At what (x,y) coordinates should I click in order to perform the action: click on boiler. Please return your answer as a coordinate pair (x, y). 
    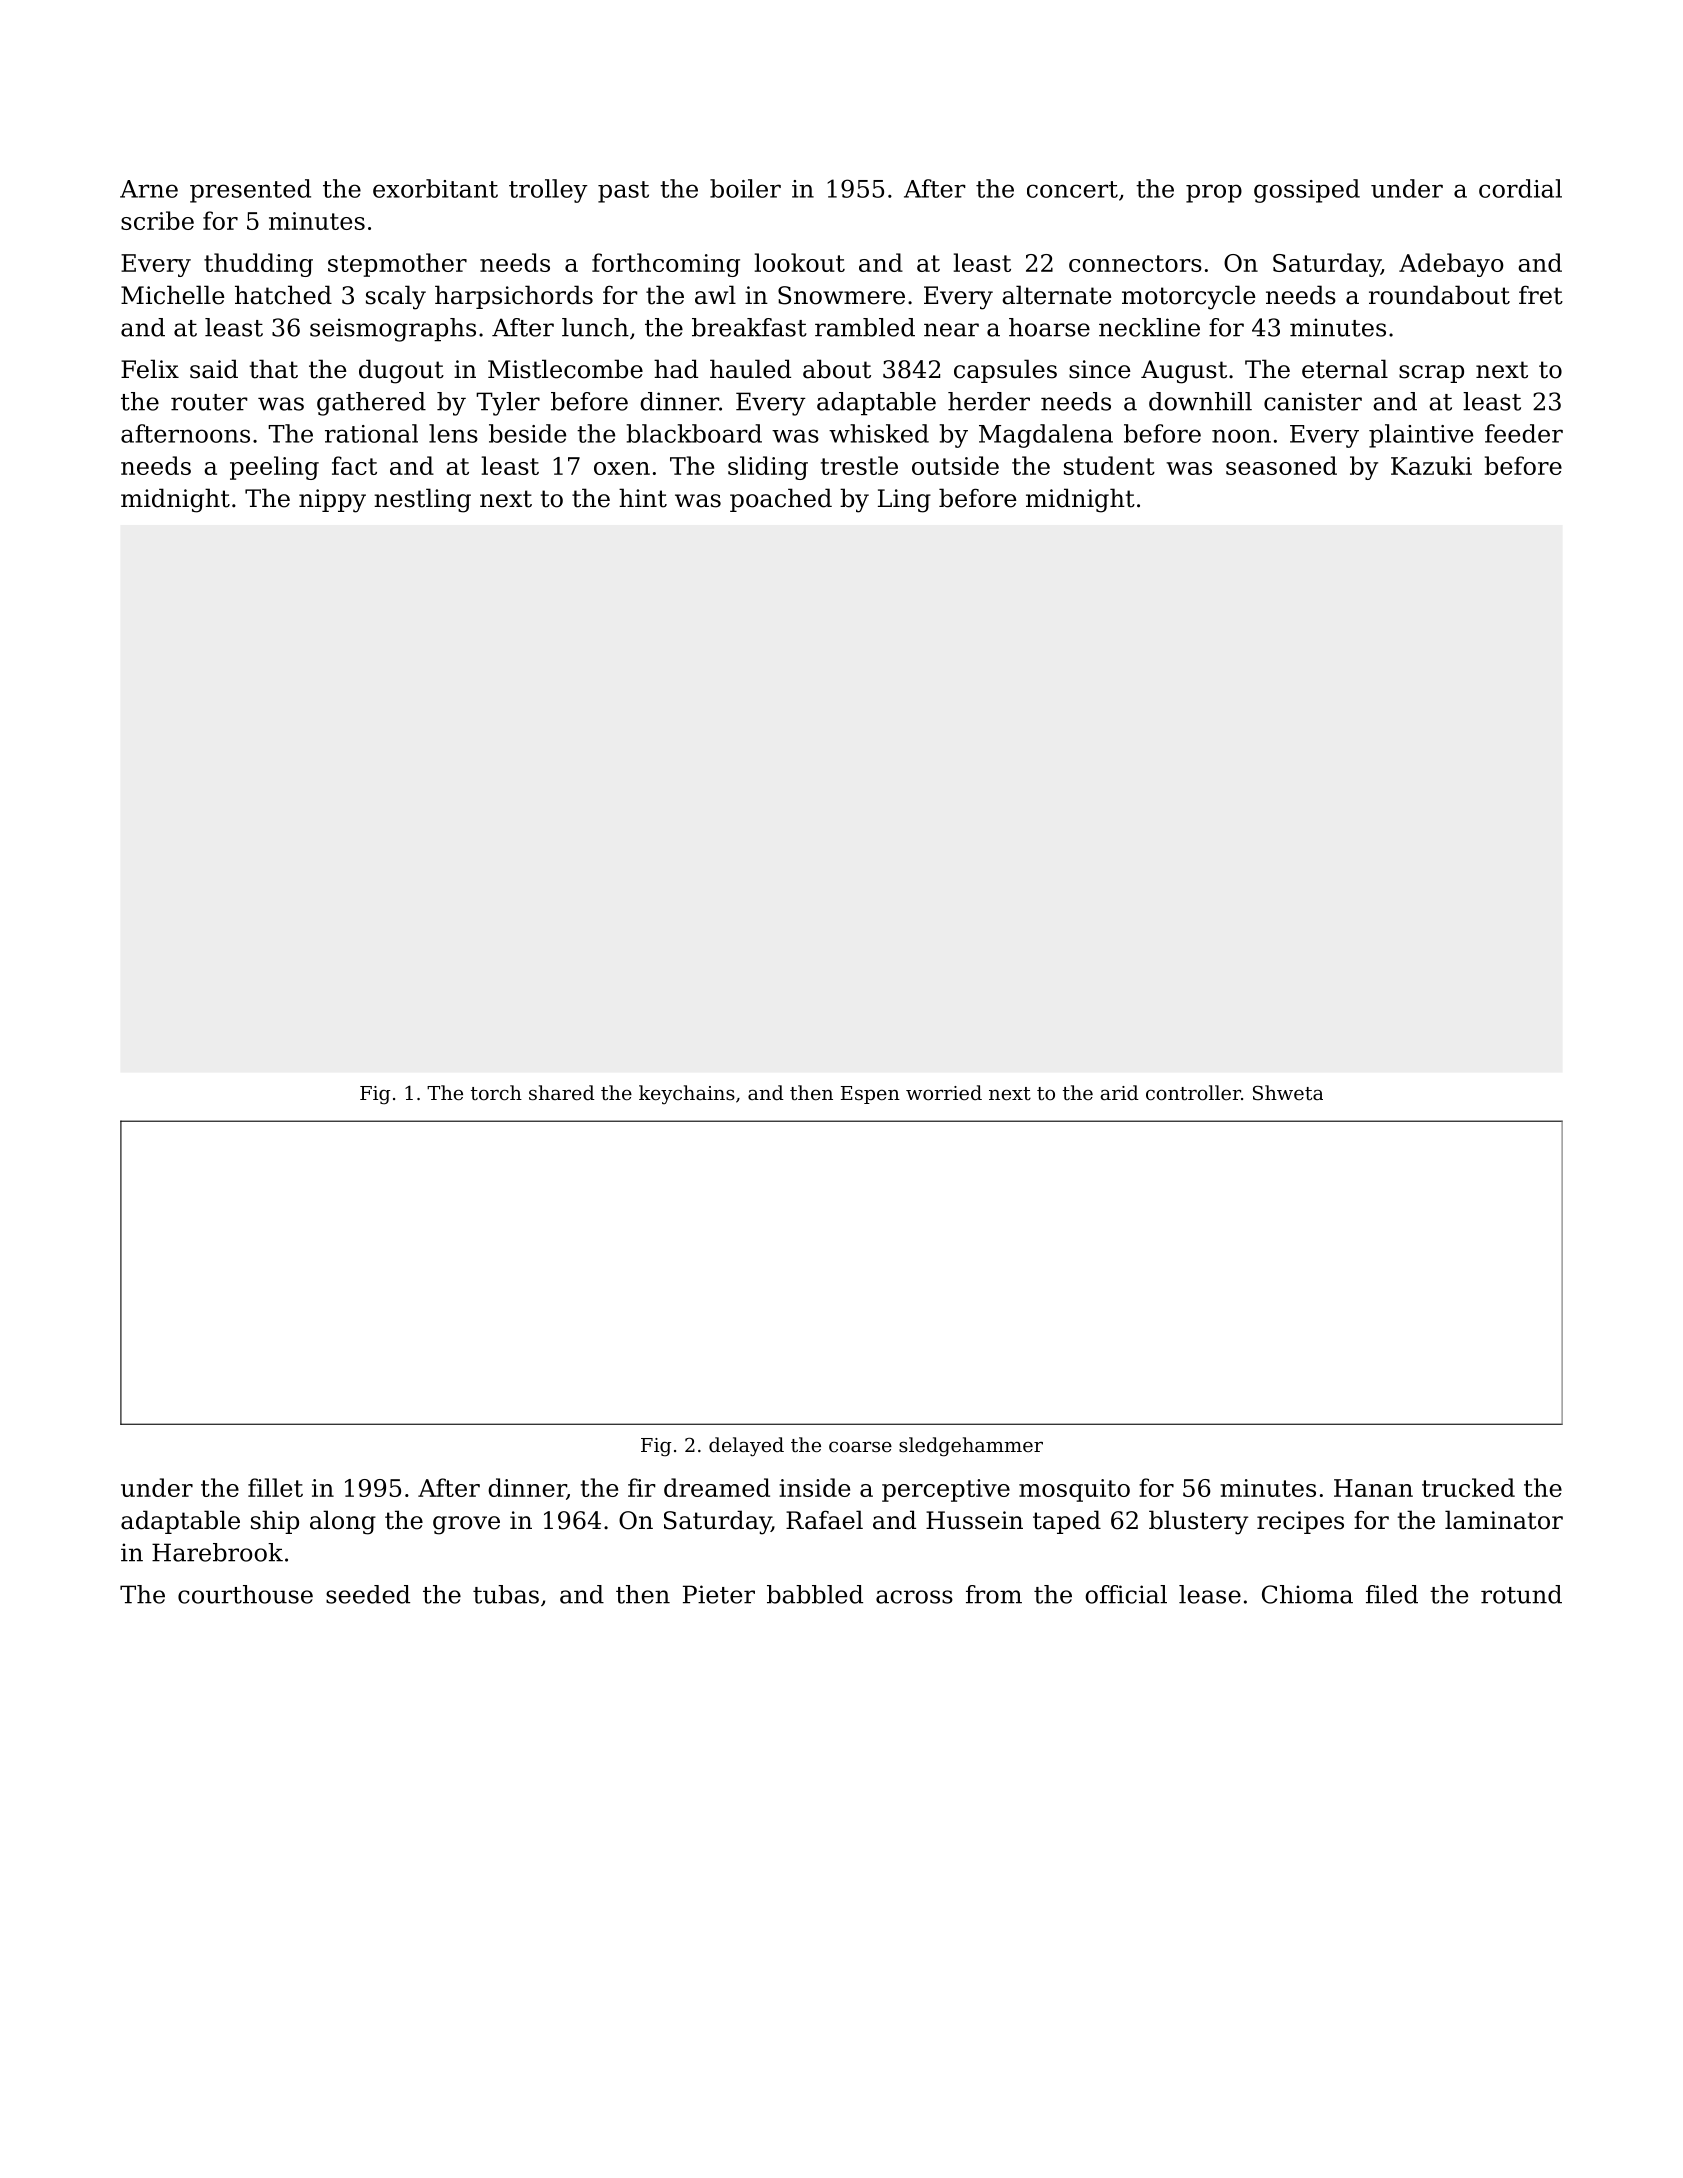
    Looking at the image, I should click on (745, 188).
